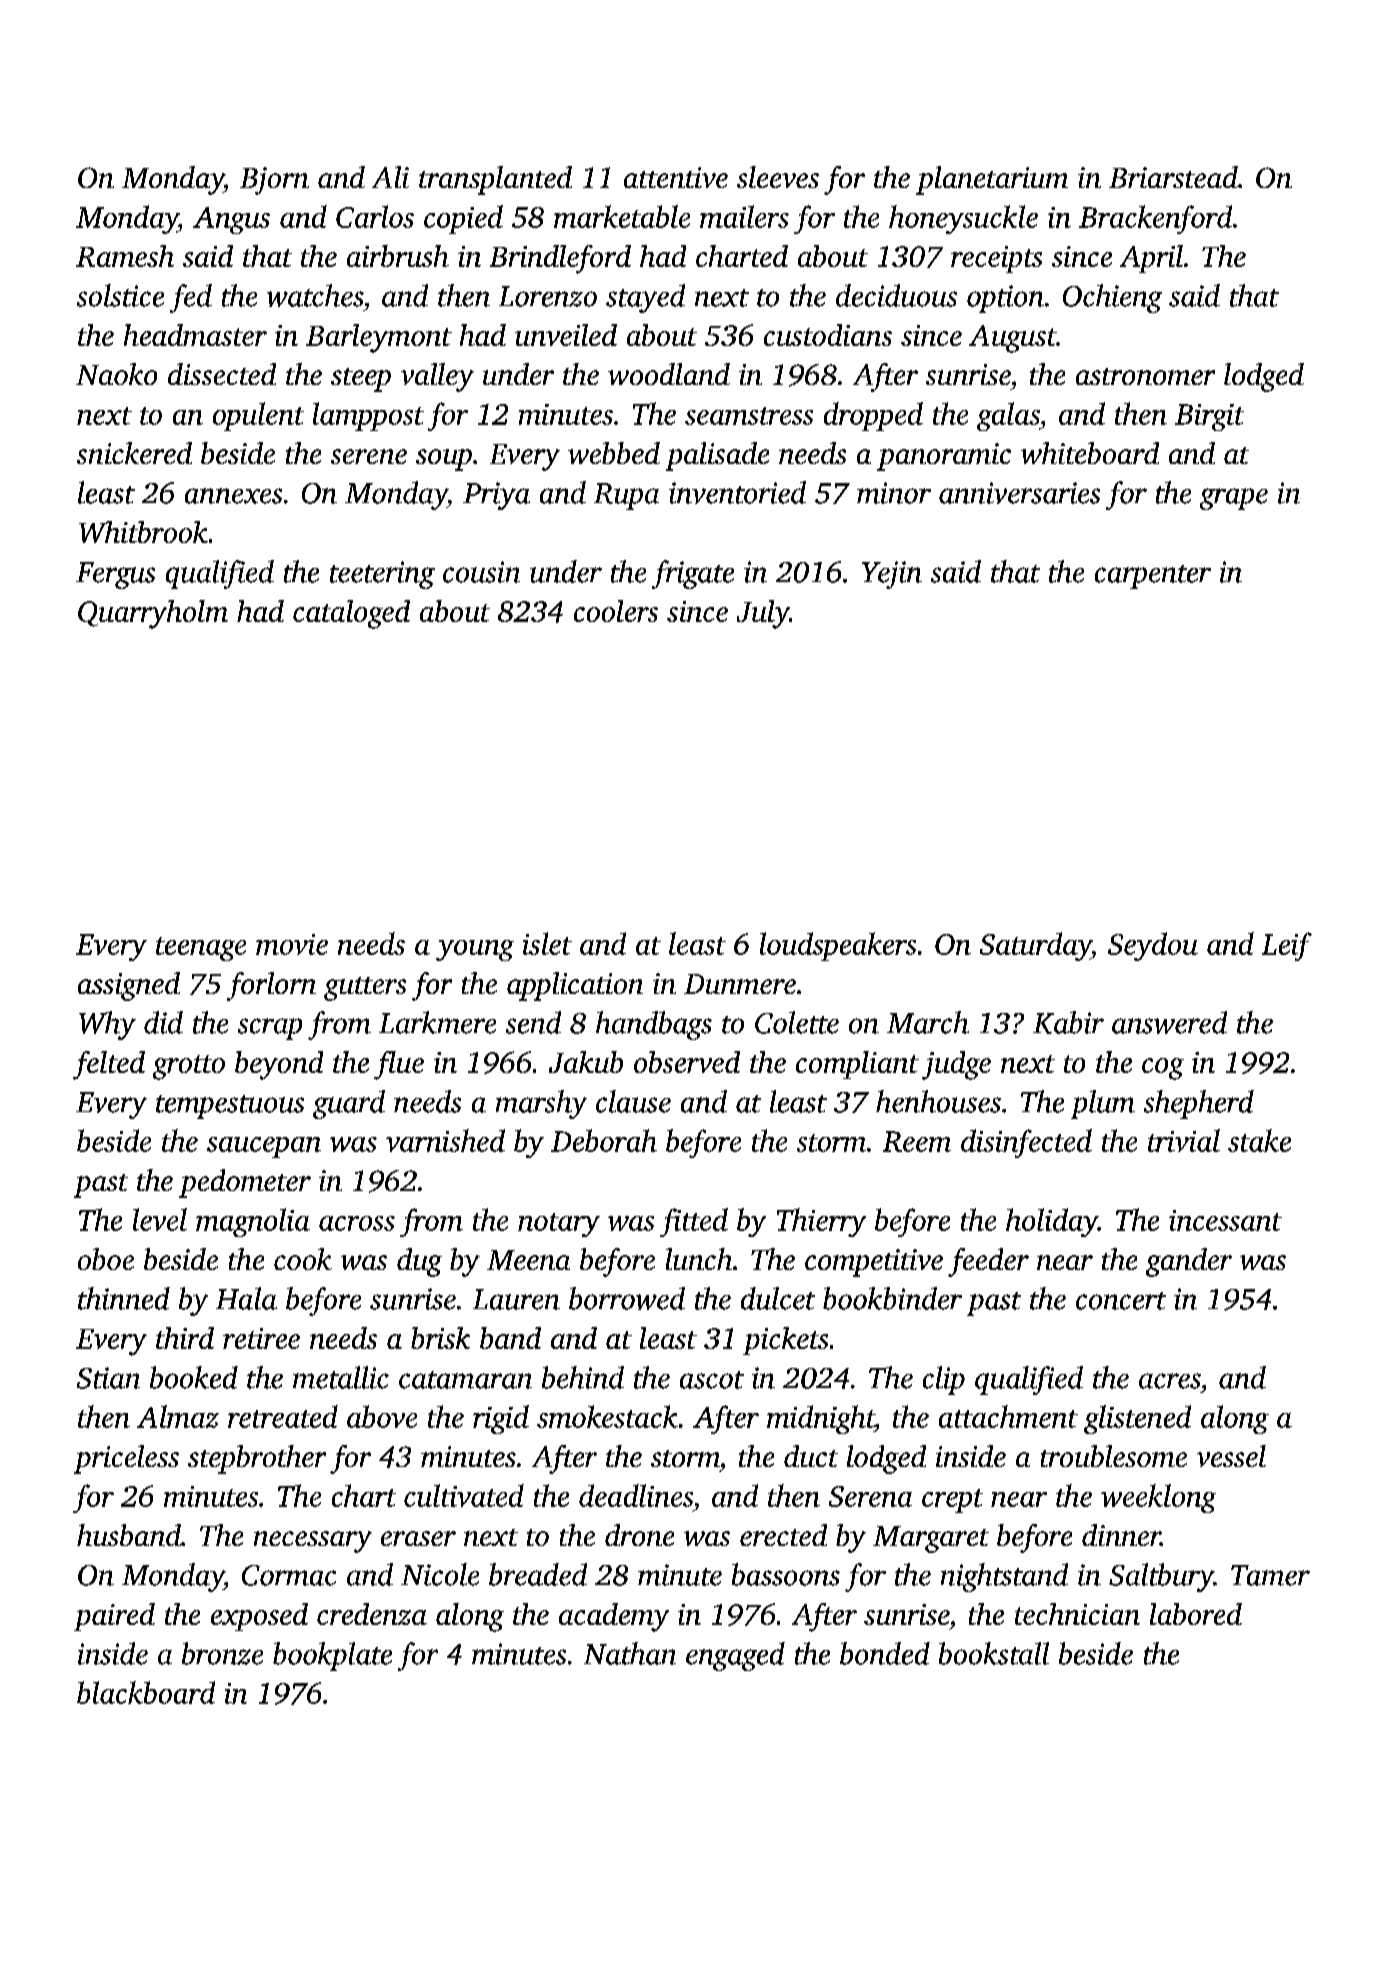 The width and height of the document is (1386, 1969). Describe the element at coordinates (153, 614) in the document. I see `Quarryholm` at that location.
